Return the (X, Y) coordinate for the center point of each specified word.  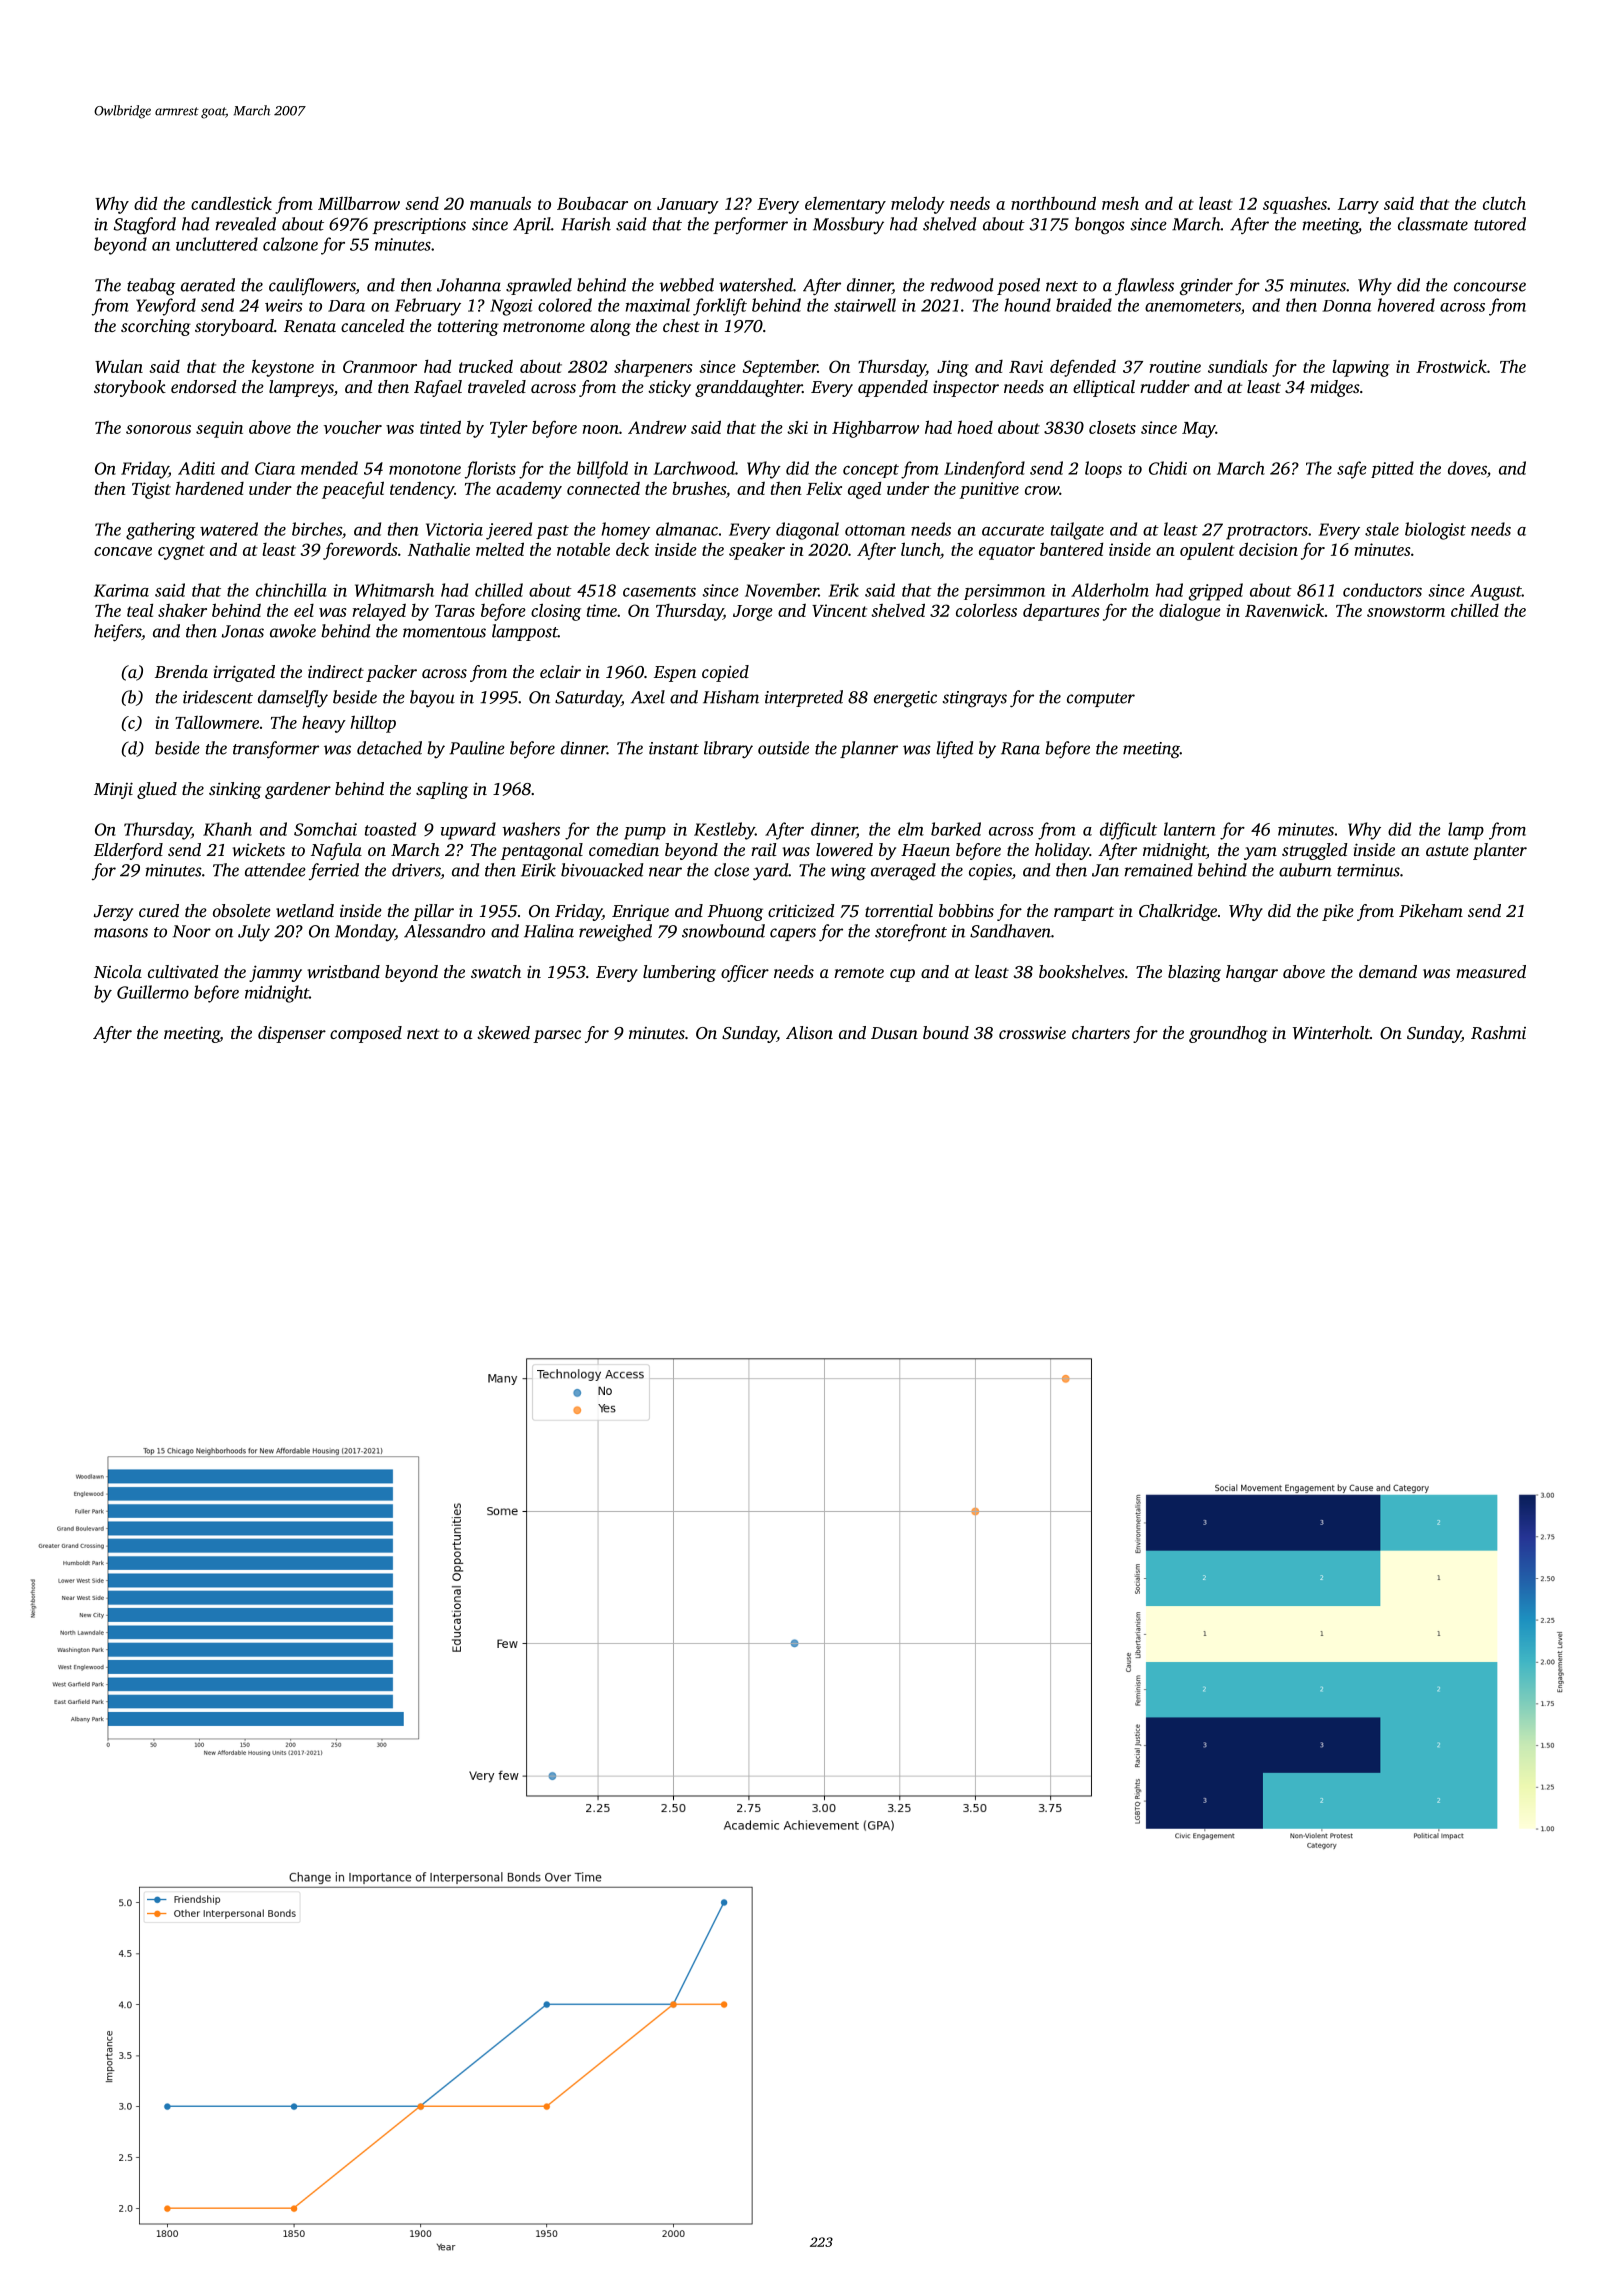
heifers (117, 632)
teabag (151, 287)
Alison (809, 1032)
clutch (1504, 203)
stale (1382, 529)
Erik (843, 590)
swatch (496, 971)
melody (918, 205)
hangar (1252, 973)
